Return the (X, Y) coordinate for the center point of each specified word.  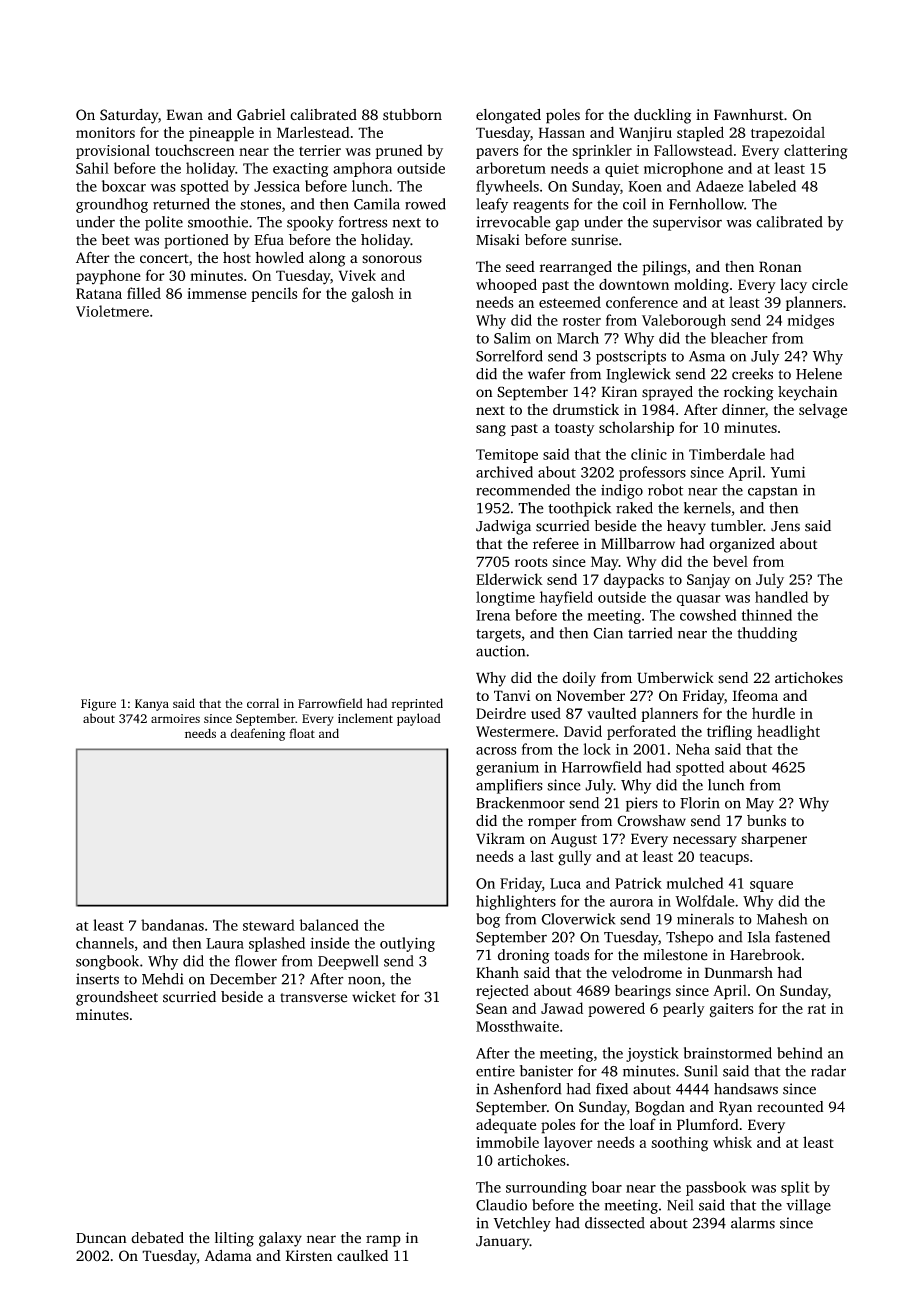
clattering (816, 152)
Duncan (101, 1238)
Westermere (515, 731)
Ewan (185, 114)
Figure (98, 705)
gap (567, 225)
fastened (802, 937)
